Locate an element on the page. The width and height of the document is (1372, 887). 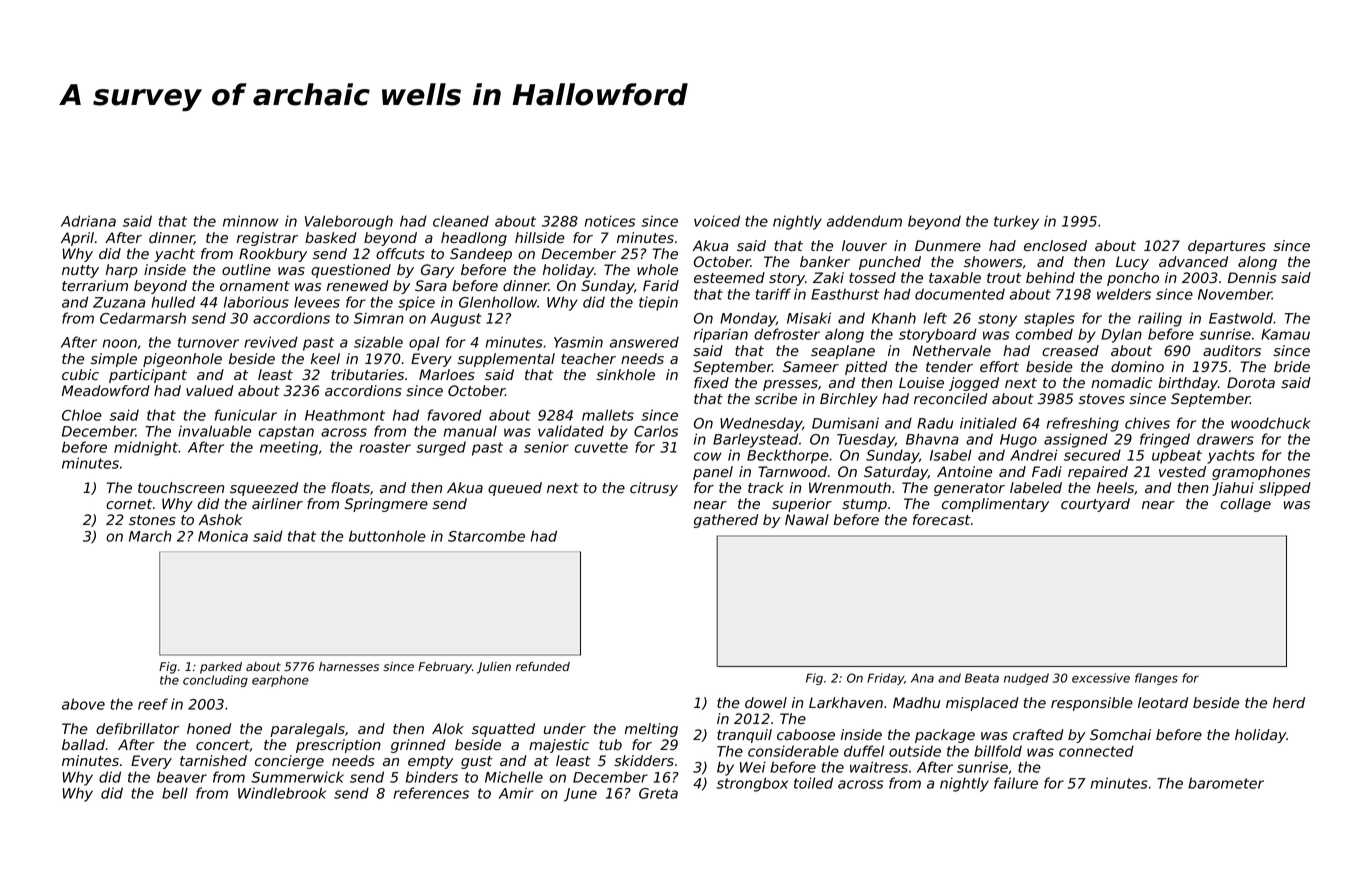
creased is located at coordinates (1070, 351).
